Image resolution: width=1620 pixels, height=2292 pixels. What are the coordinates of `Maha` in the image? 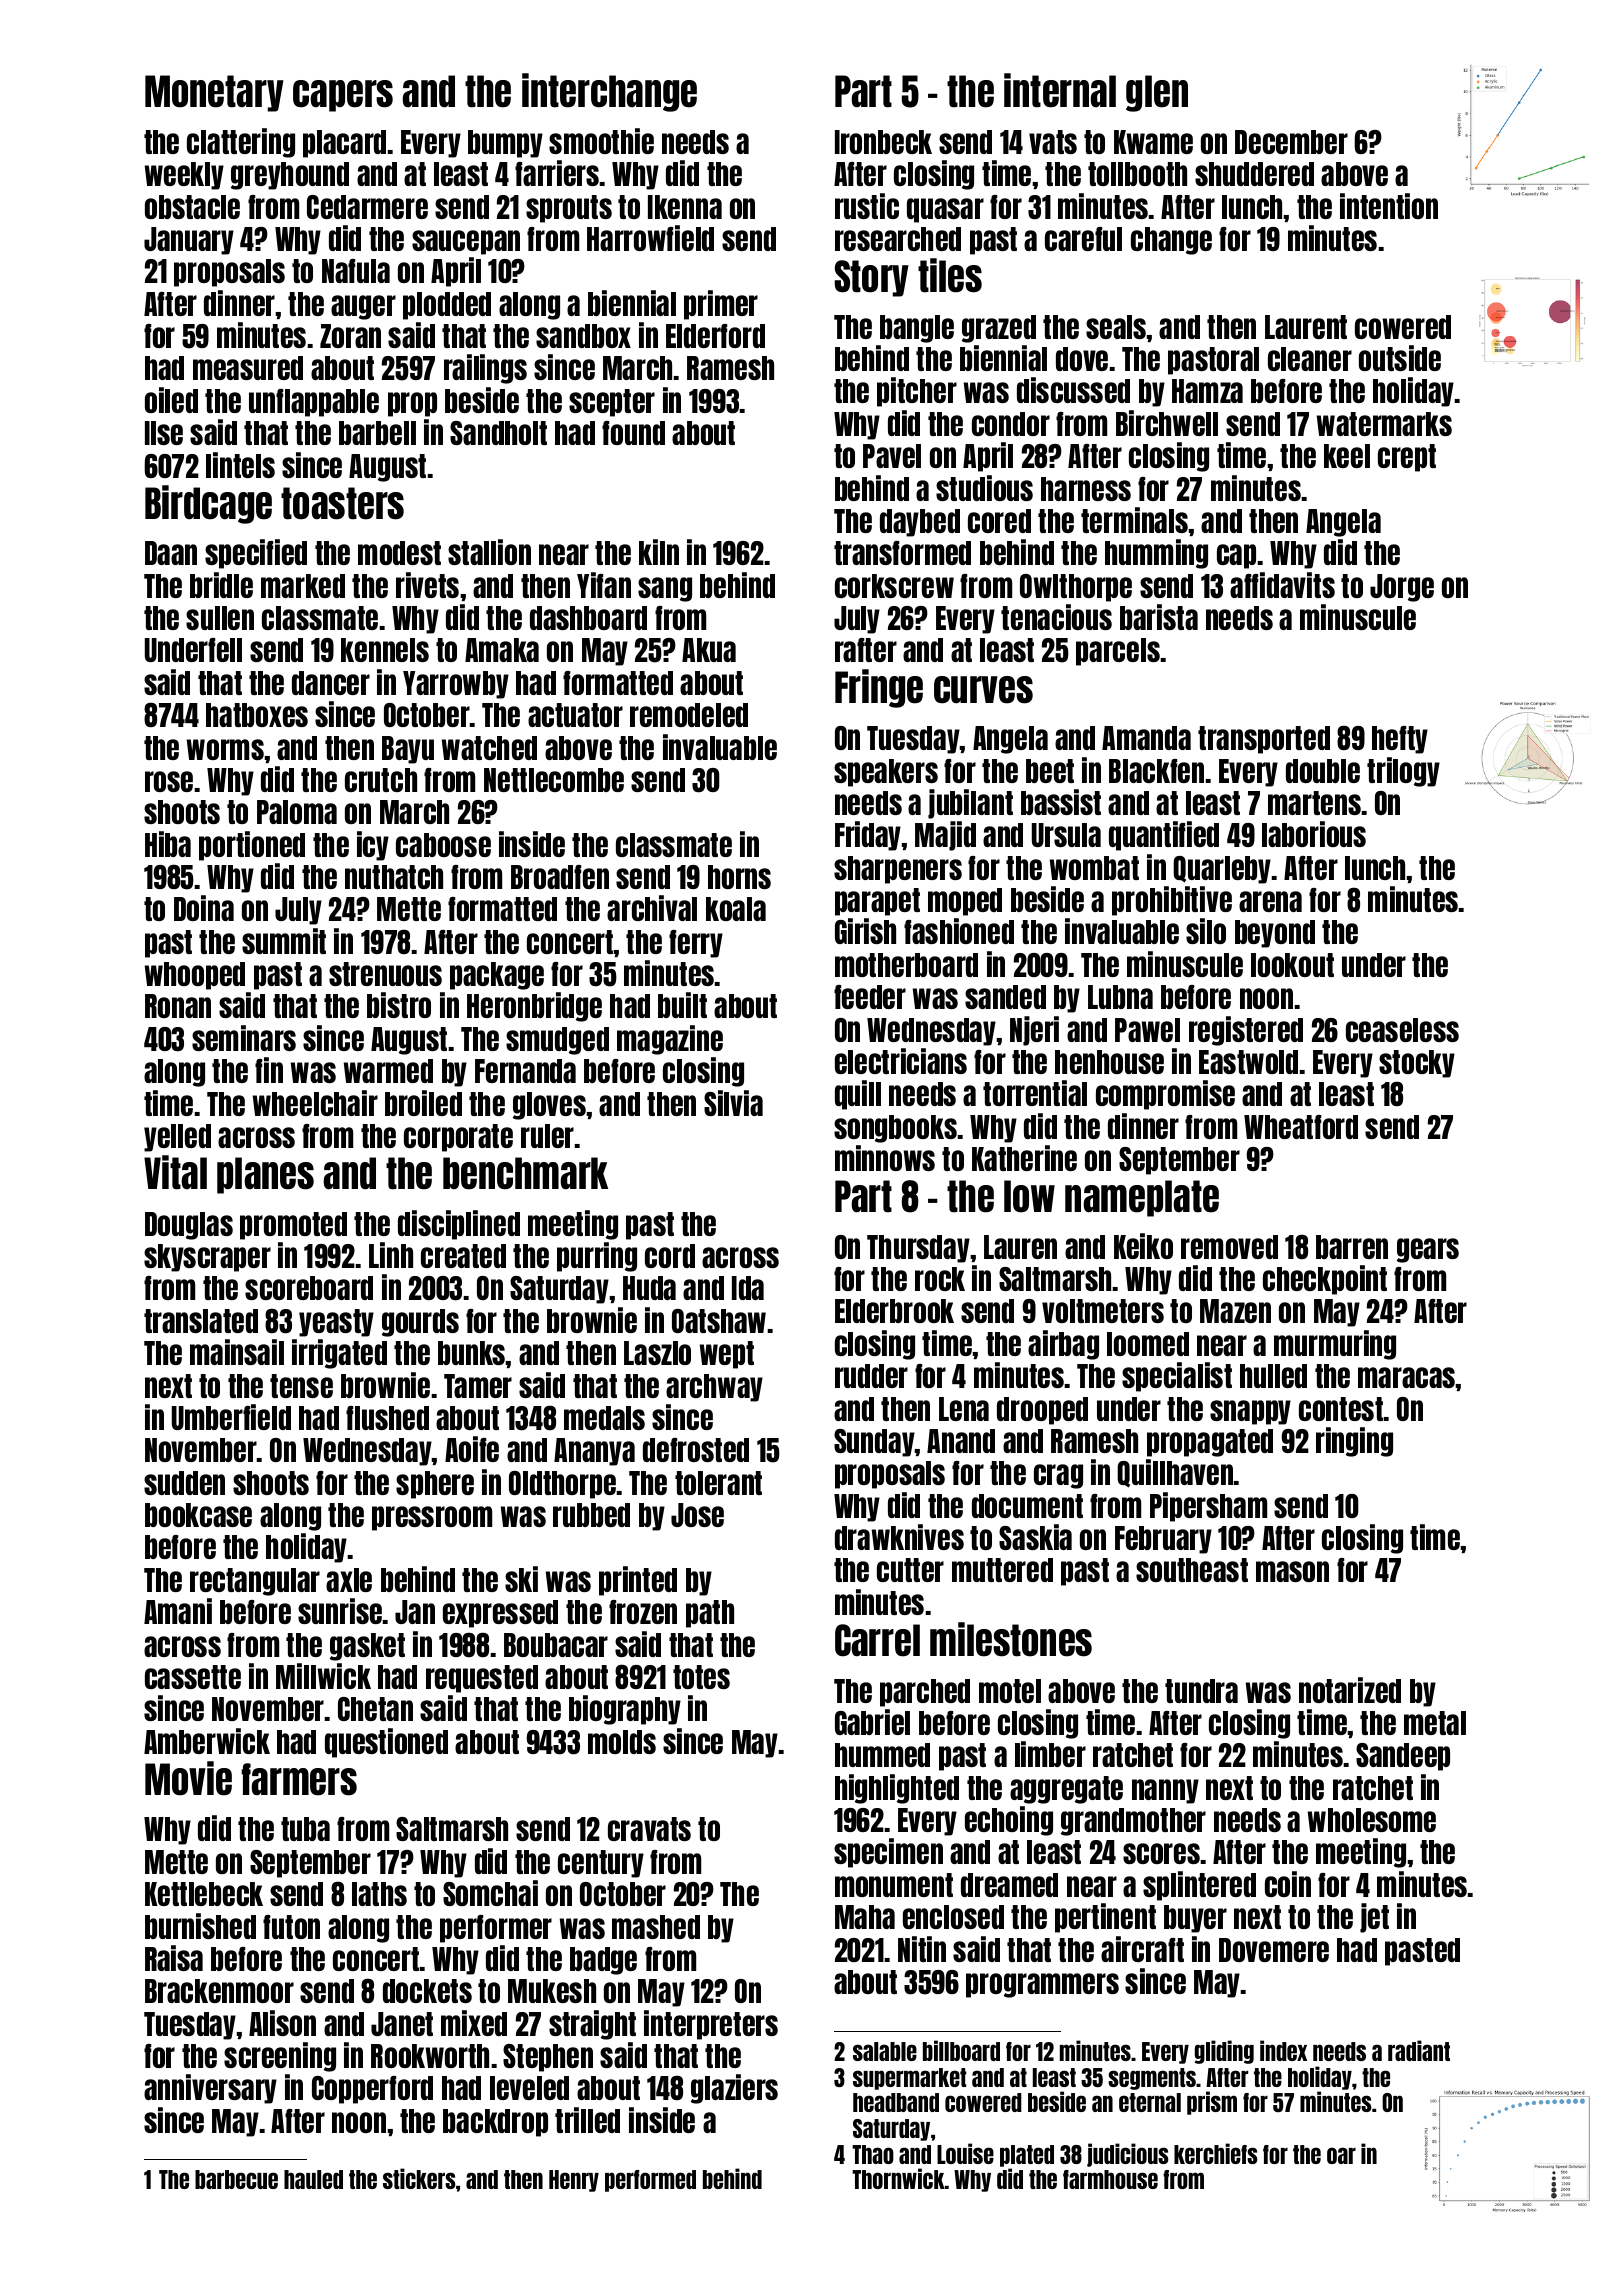 It's located at (865, 1917).
